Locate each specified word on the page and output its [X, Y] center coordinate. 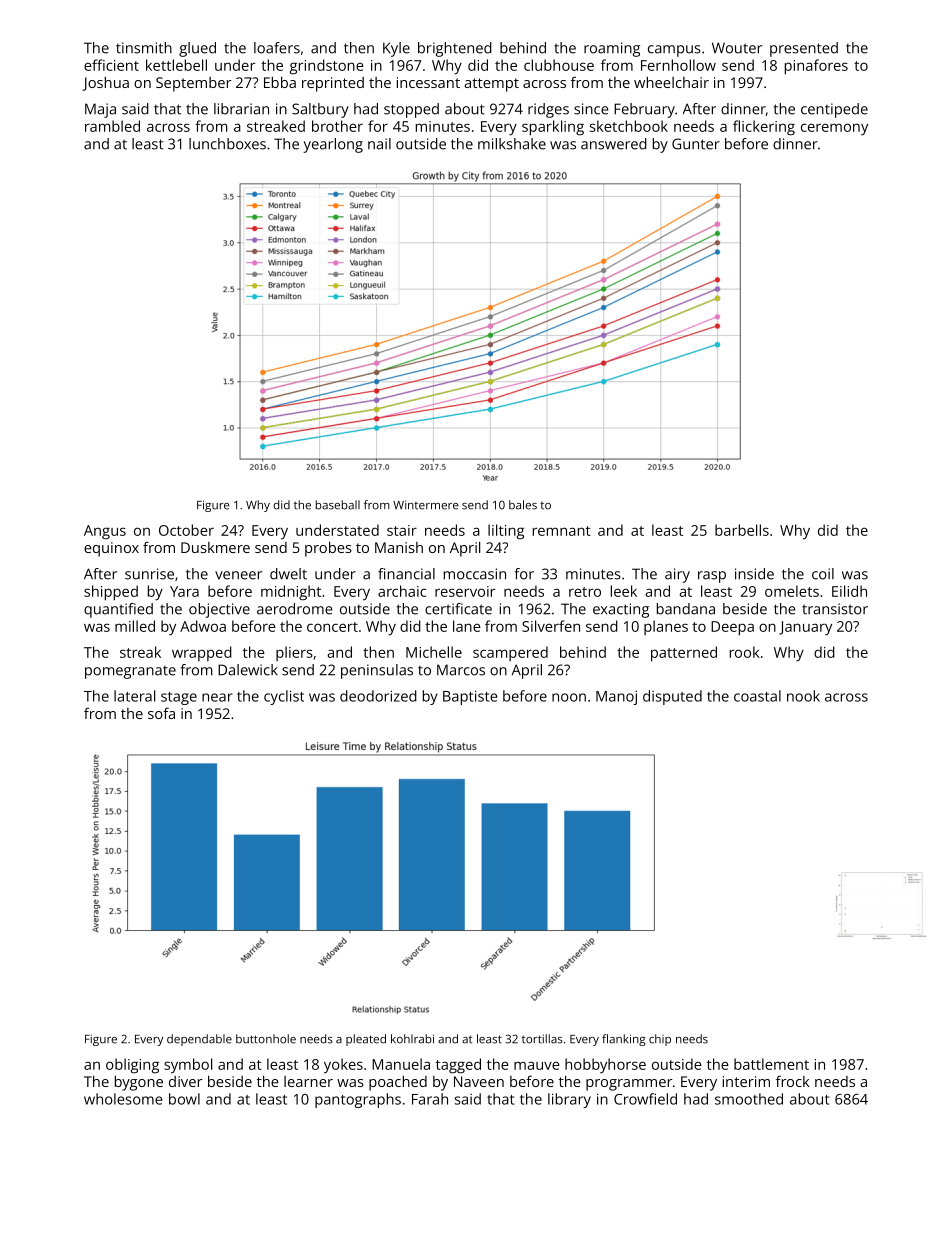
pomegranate [130, 672]
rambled [112, 126]
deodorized [378, 696]
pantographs [358, 1100]
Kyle [396, 49]
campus [674, 51]
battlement [771, 1064]
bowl [184, 1099]
